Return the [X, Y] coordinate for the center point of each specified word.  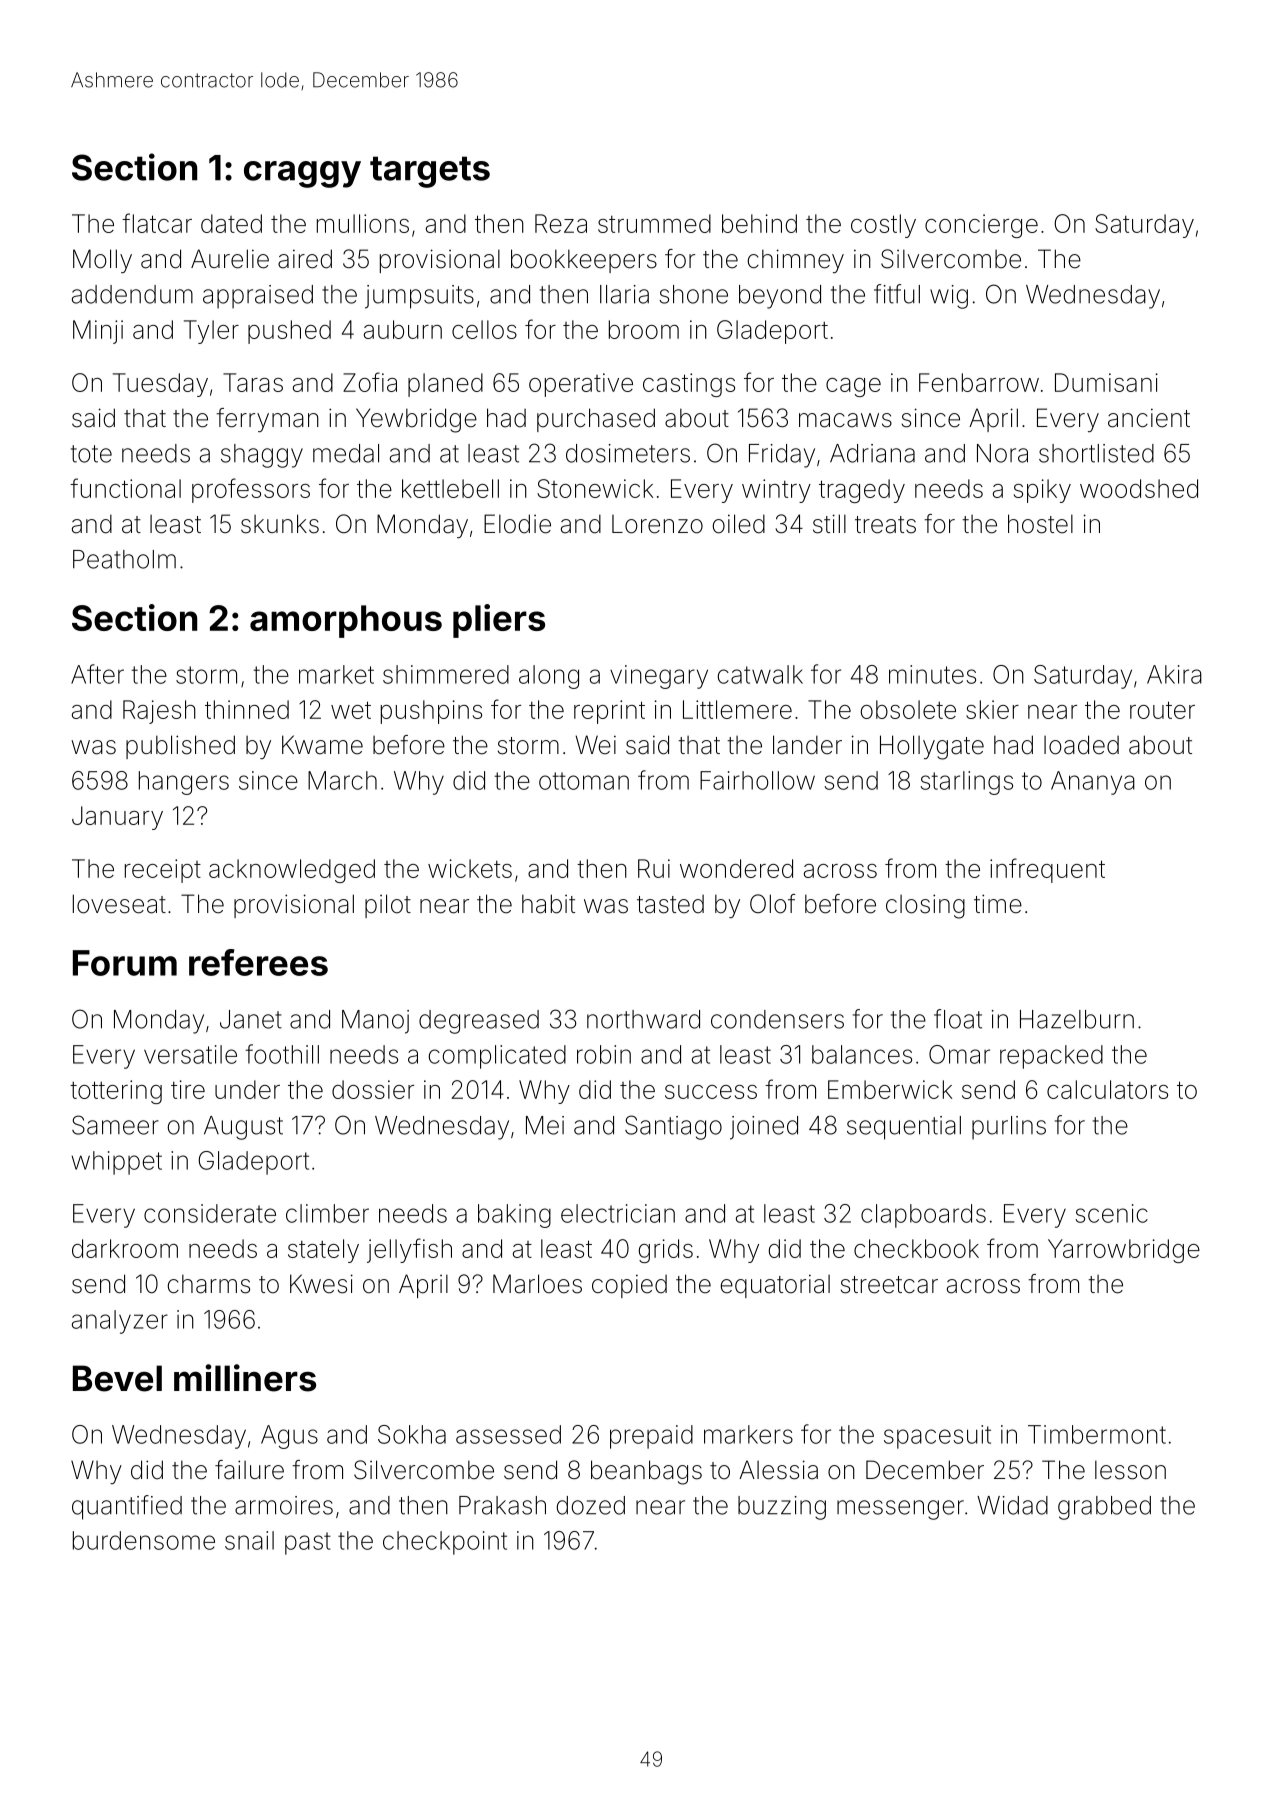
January [117, 818]
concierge [981, 226]
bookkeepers [584, 261]
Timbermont [1097, 1434]
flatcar [157, 223]
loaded [1081, 745]
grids [665, 1251]
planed [445, 385]
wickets [470, 868]
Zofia [370, 382]
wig [949, 297]
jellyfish [409, 1250]
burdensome [144, 1540]
